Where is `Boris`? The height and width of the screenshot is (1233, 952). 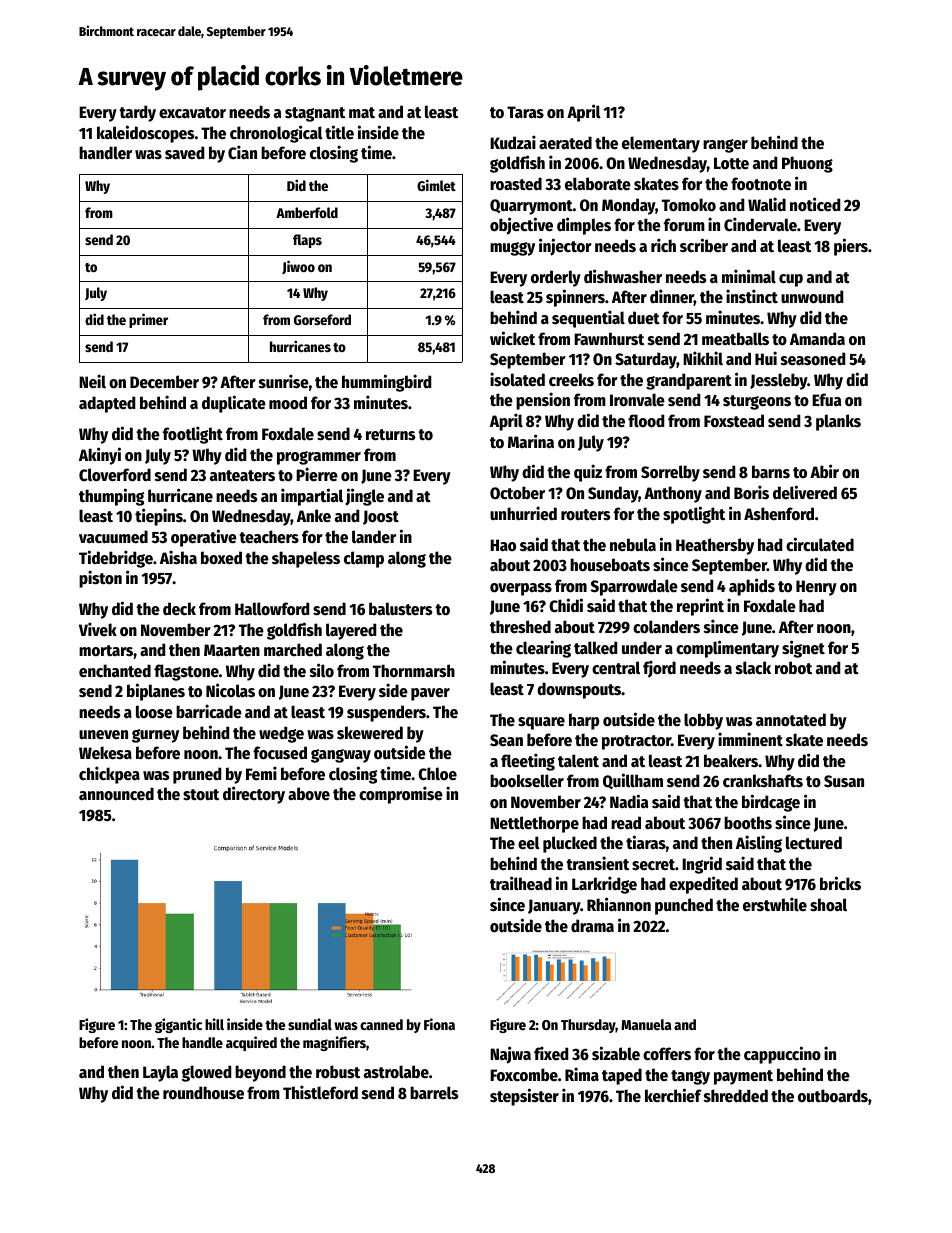 Boris is located at coordinates (751, 492).
